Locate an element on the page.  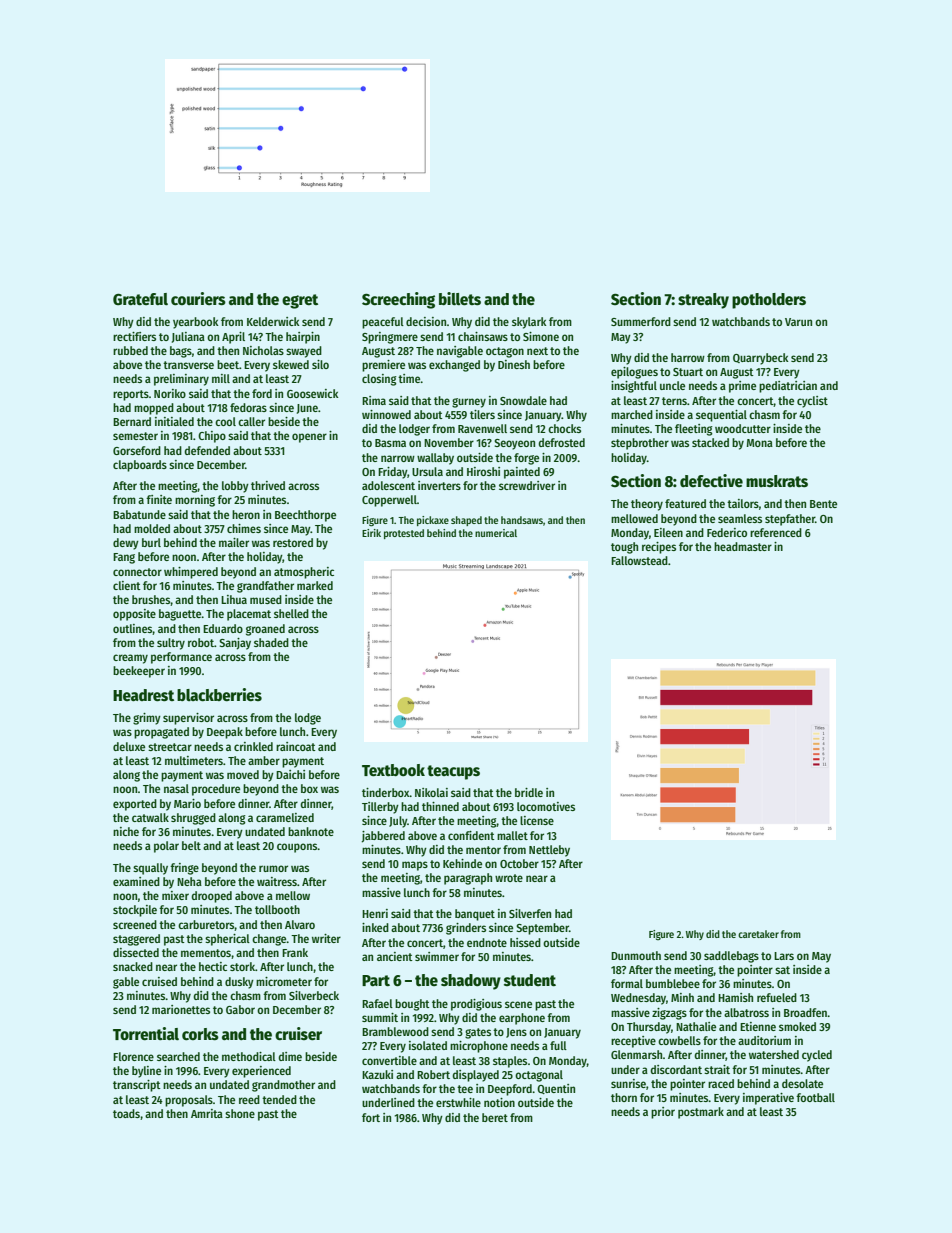
rubbed is located at coordinates (130, 350).
